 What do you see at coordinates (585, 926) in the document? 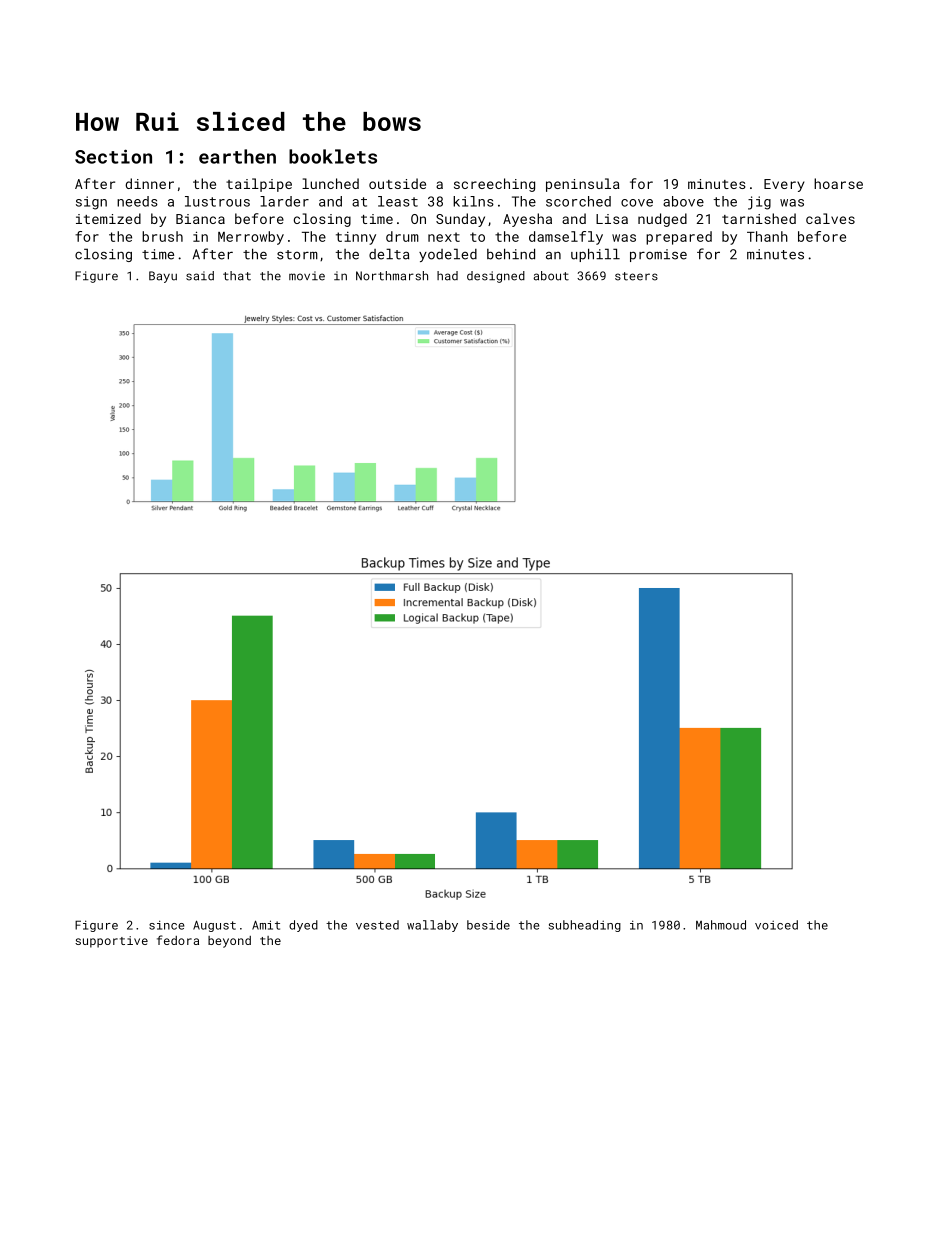
I see `subheading` at bounding box center [585, 926].
